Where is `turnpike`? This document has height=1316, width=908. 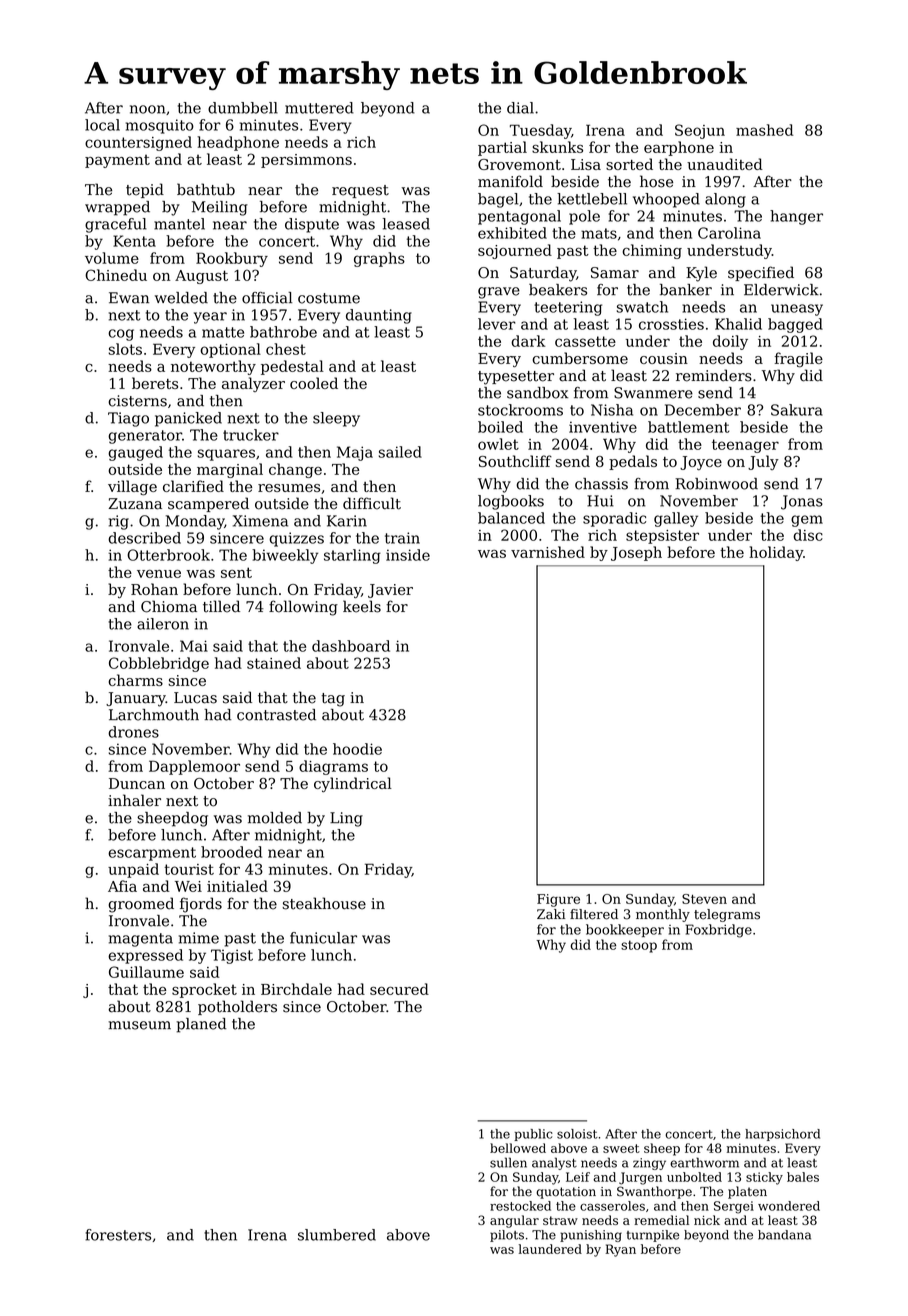 turnpike is located at coordinates (653, 1236).
